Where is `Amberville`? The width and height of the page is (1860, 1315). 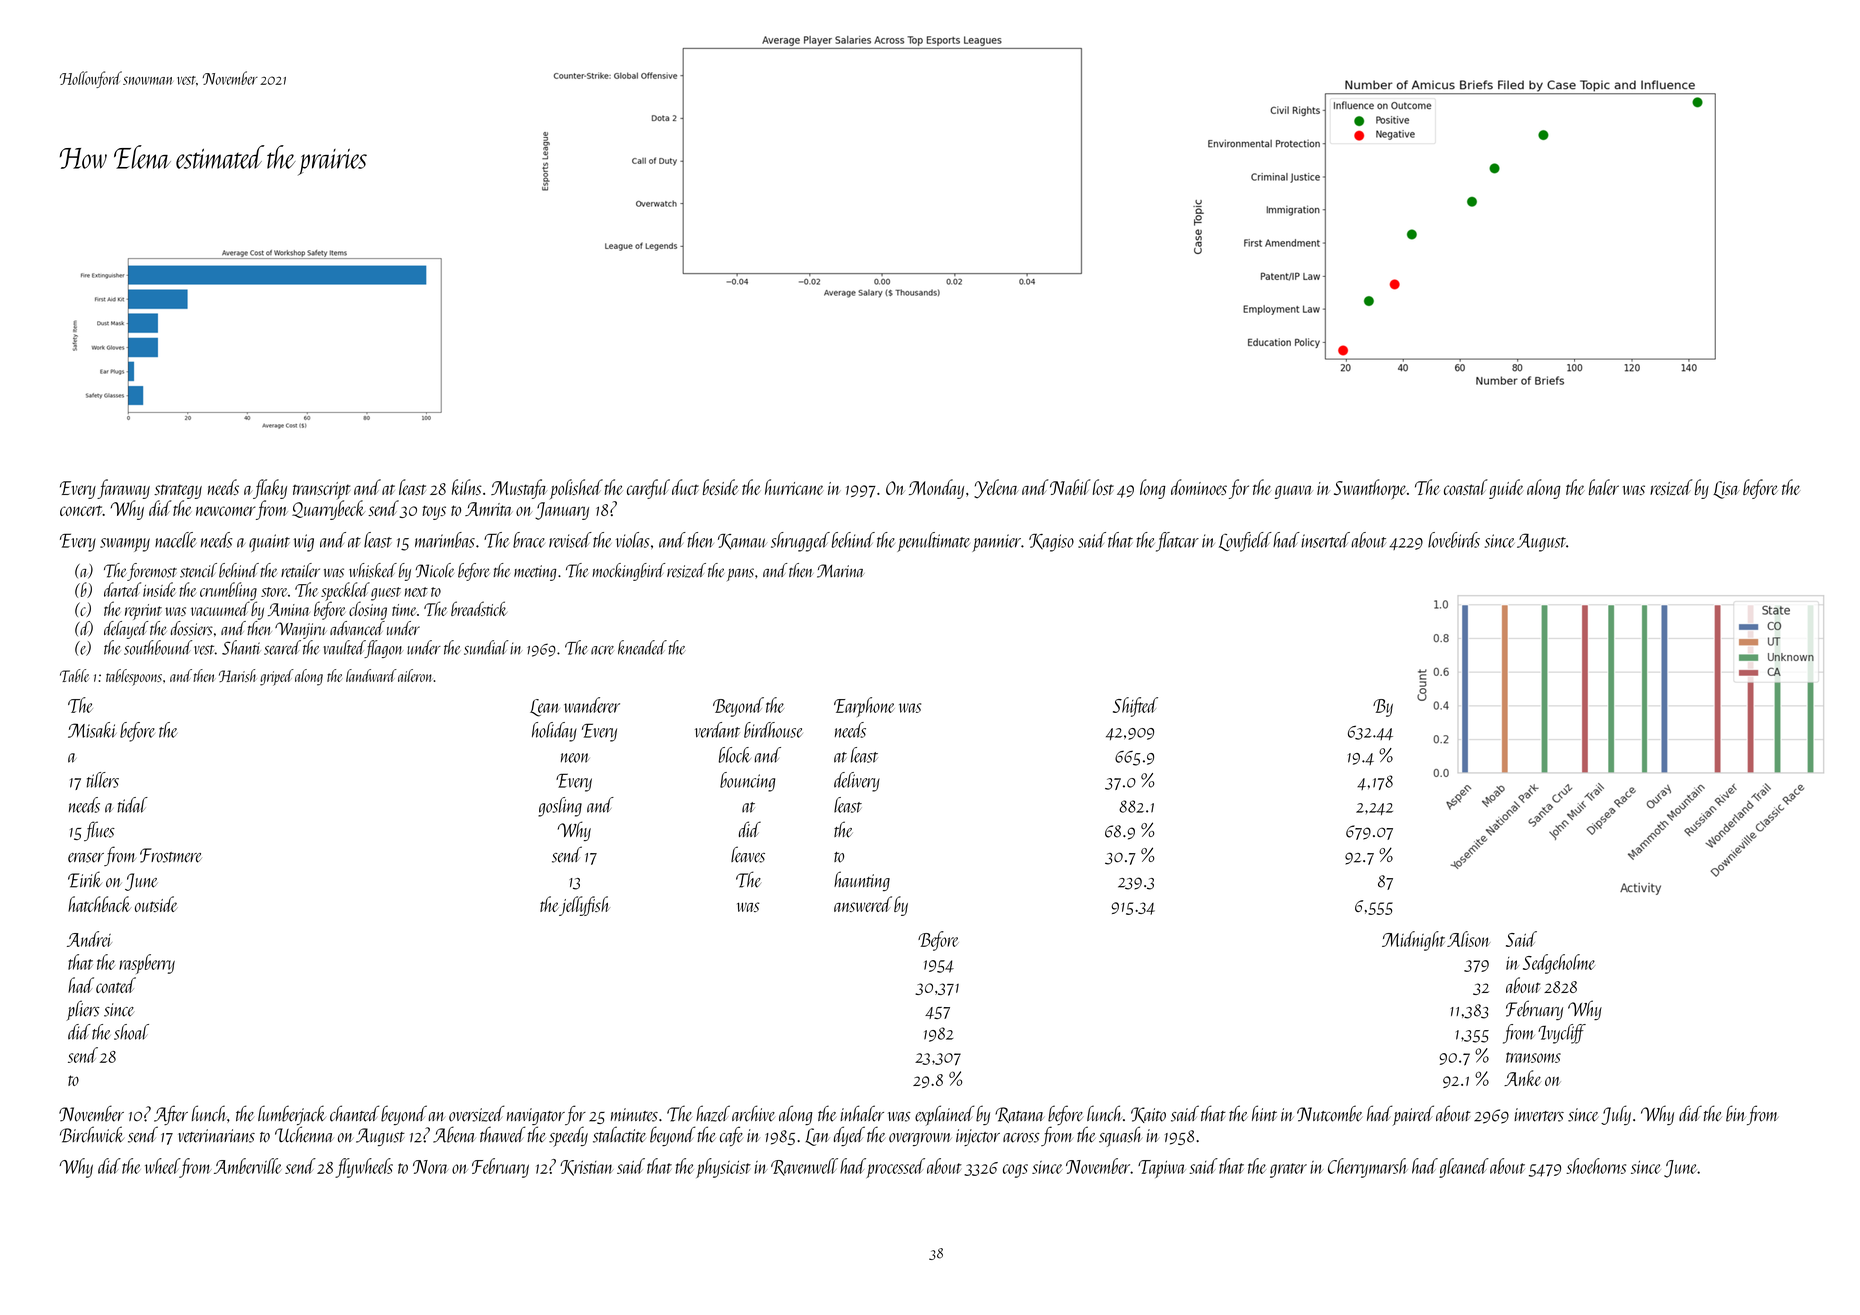 Amberville is located at coordinates (248, 1166).
